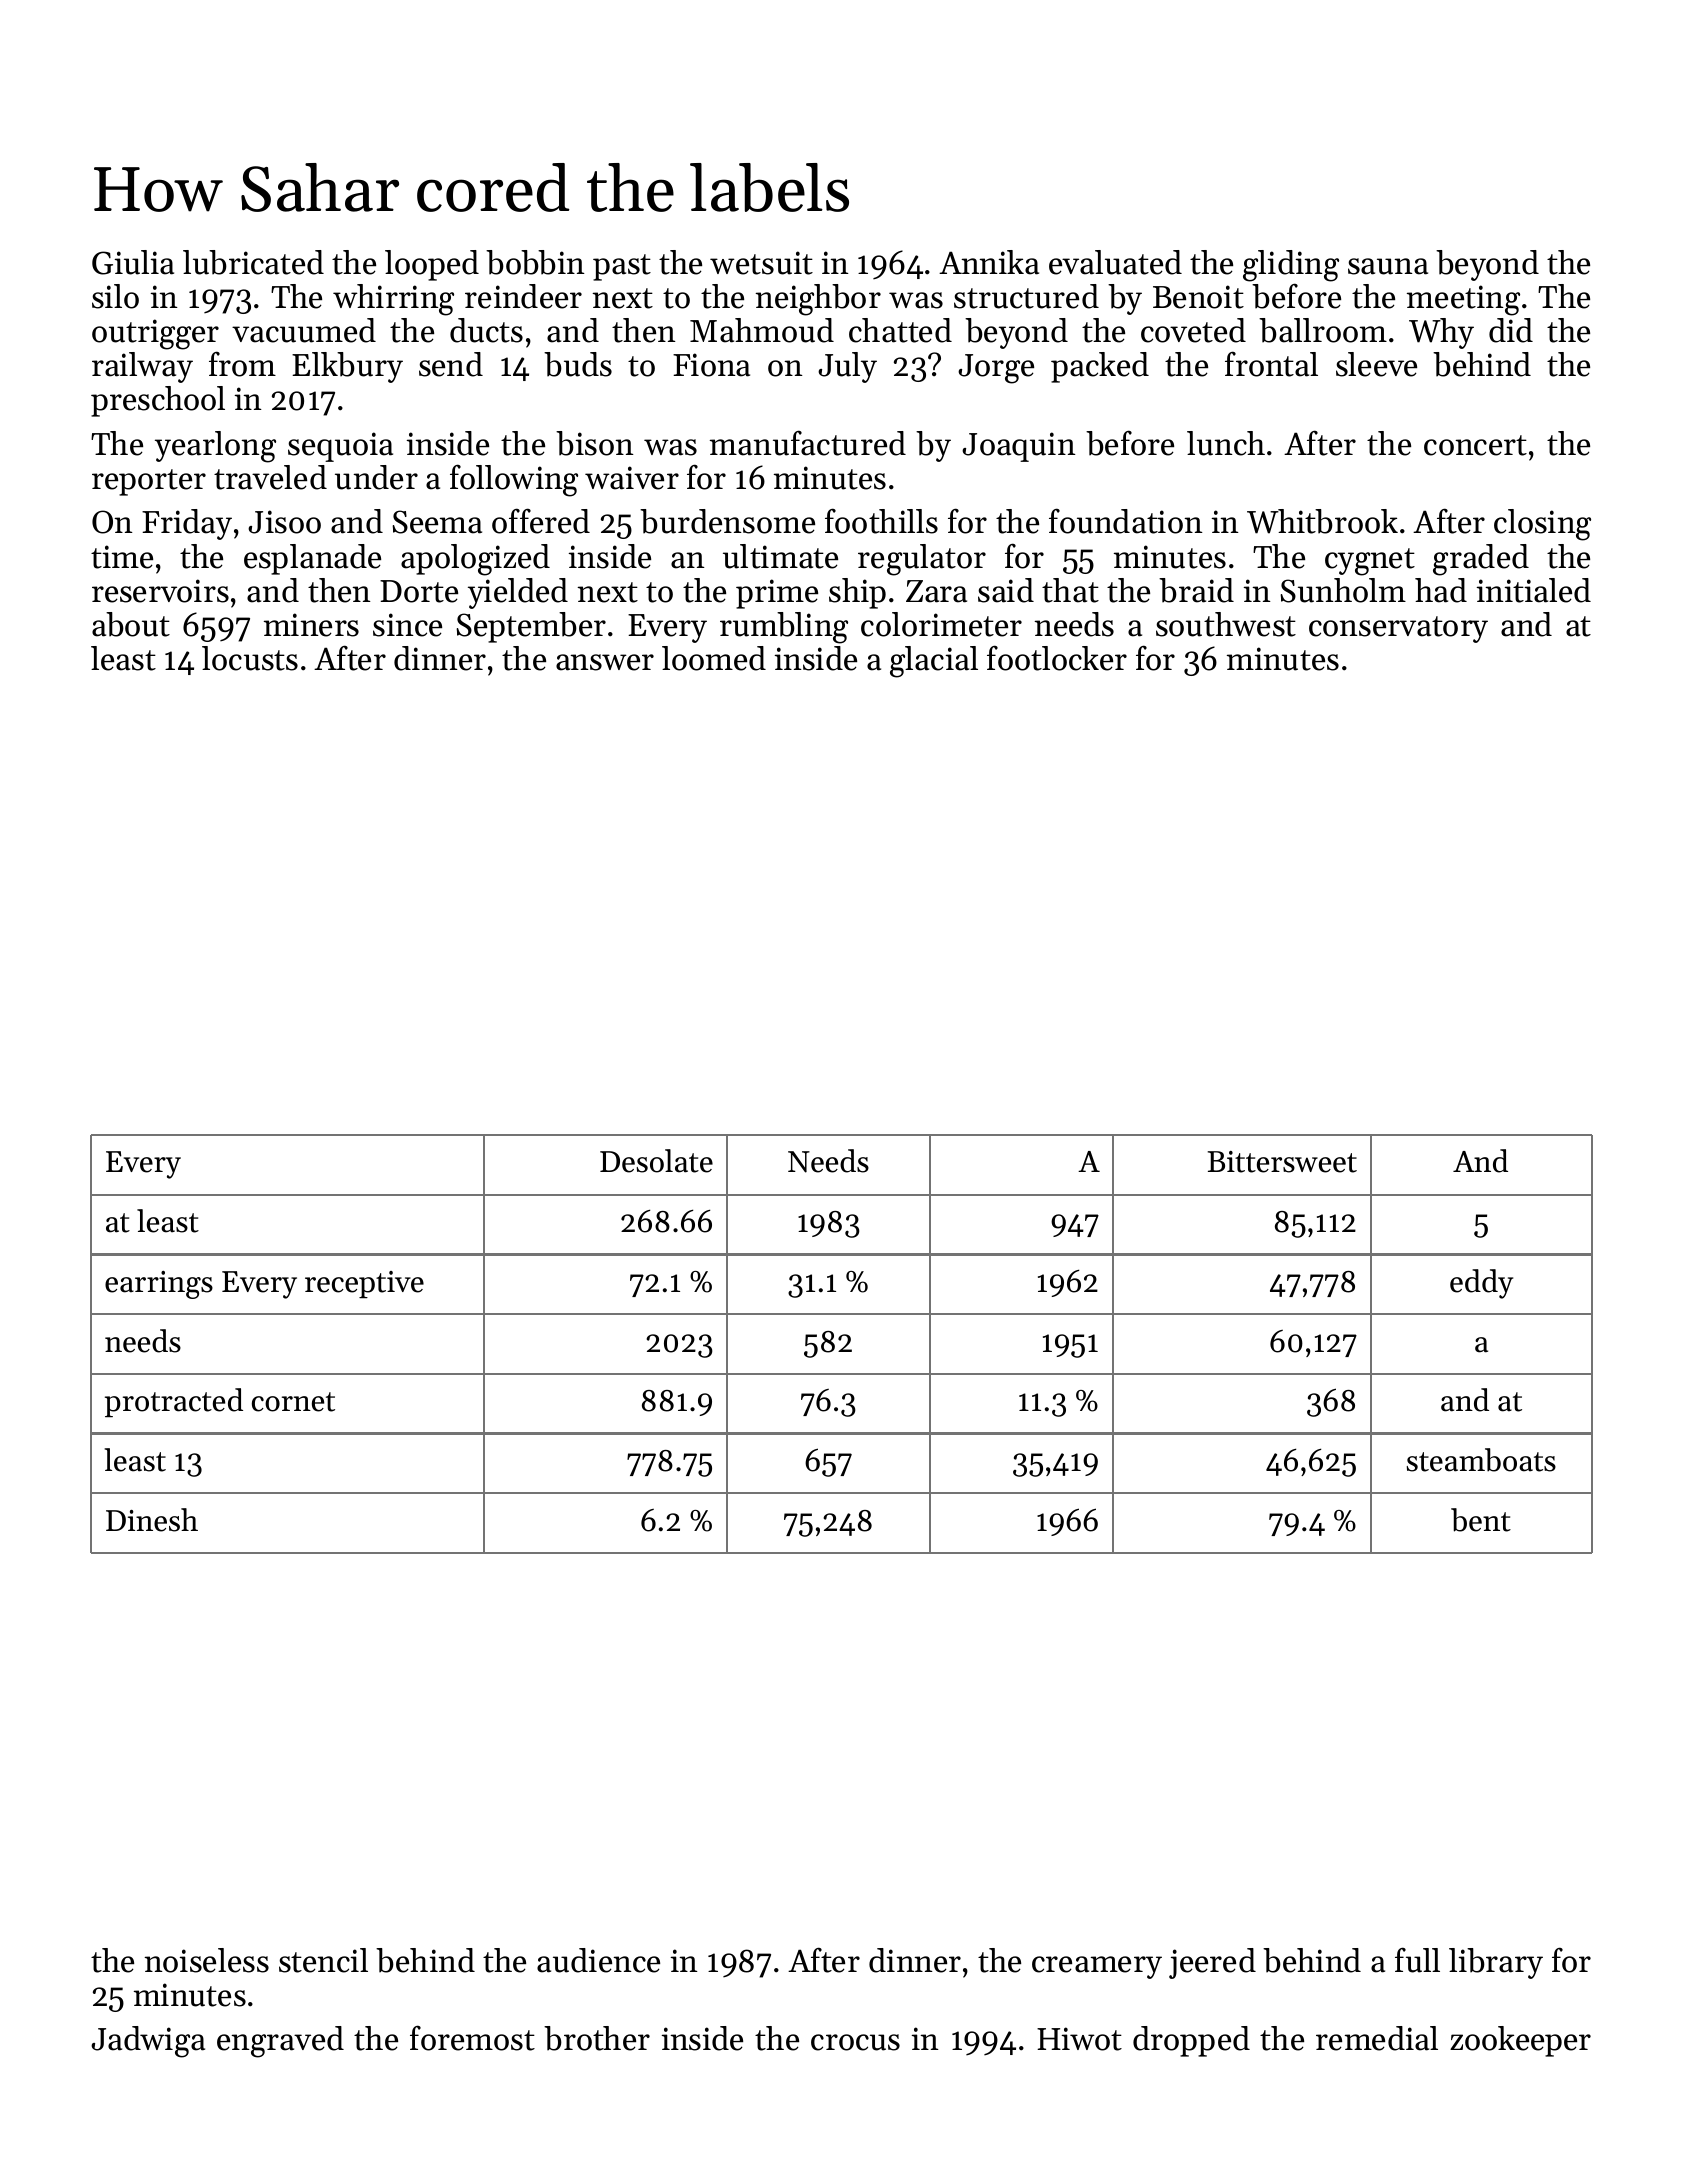 Image resolution: width=1683 pixels, height=2178 pixels. Describe the element at coordinates (656, 1161) in the screenshot. I see `Desolate` at that location.
